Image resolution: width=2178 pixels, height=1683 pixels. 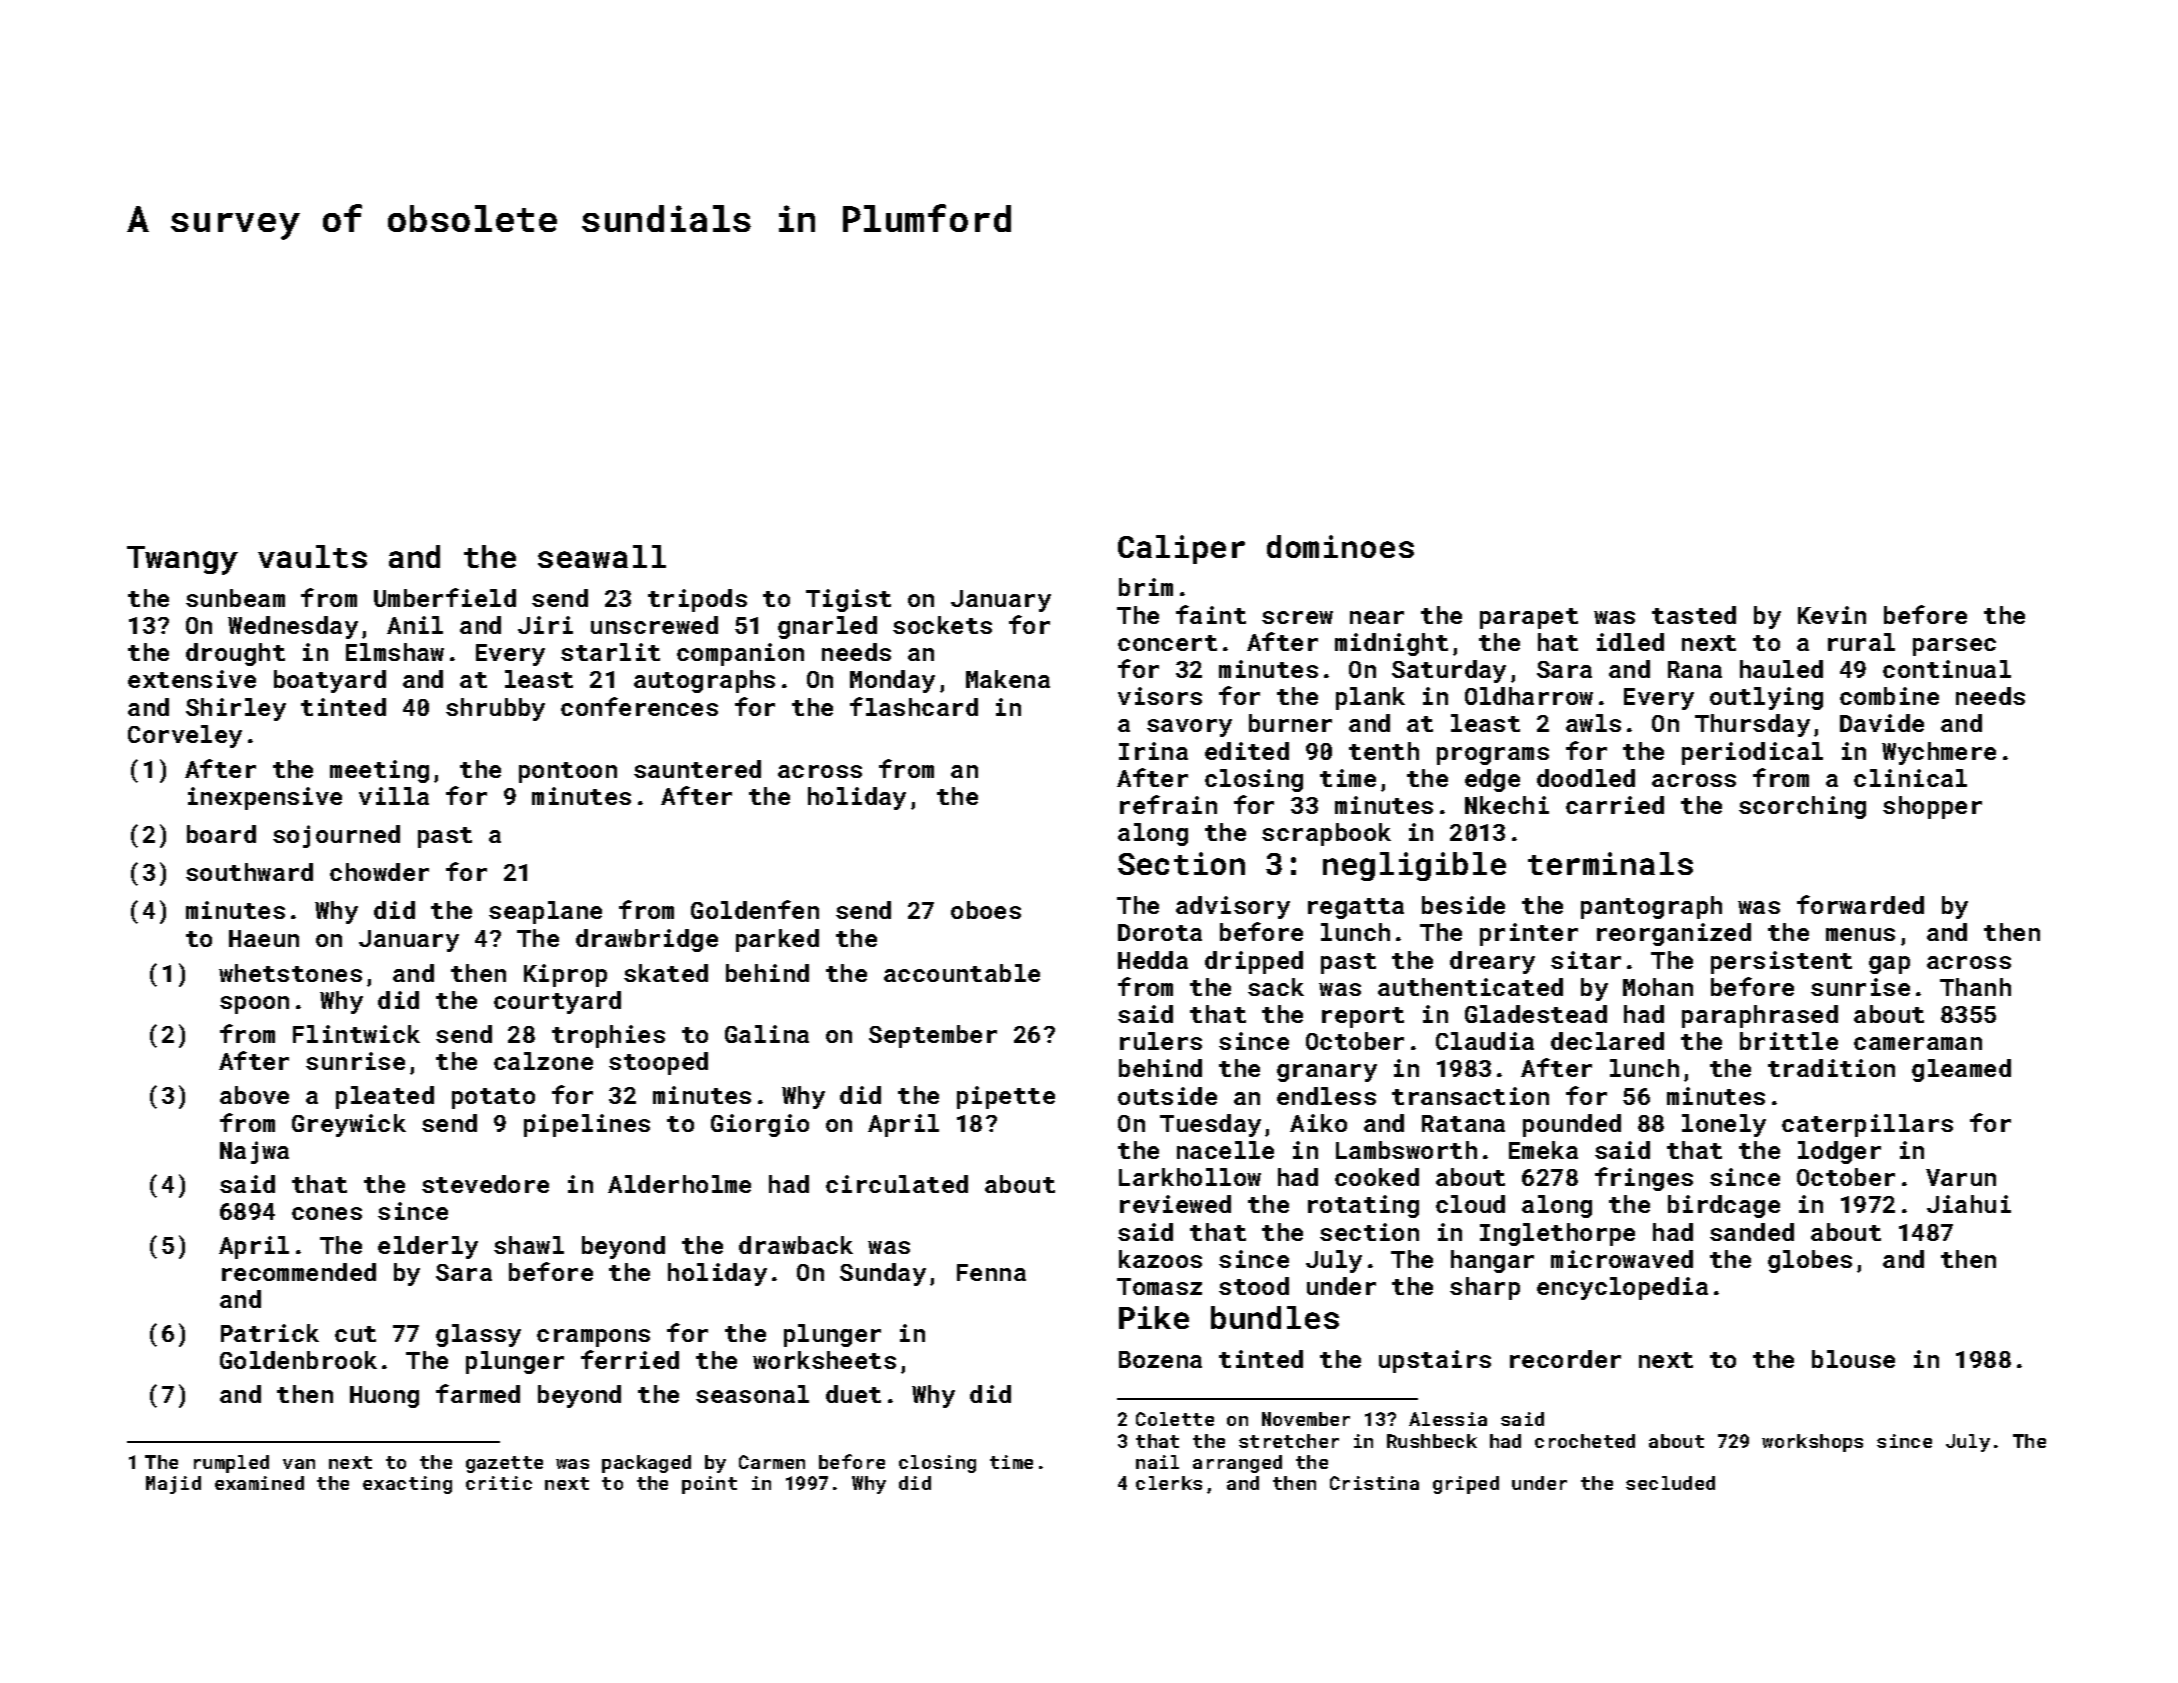 I want to click on meeting, so click(x=379, y=771).
